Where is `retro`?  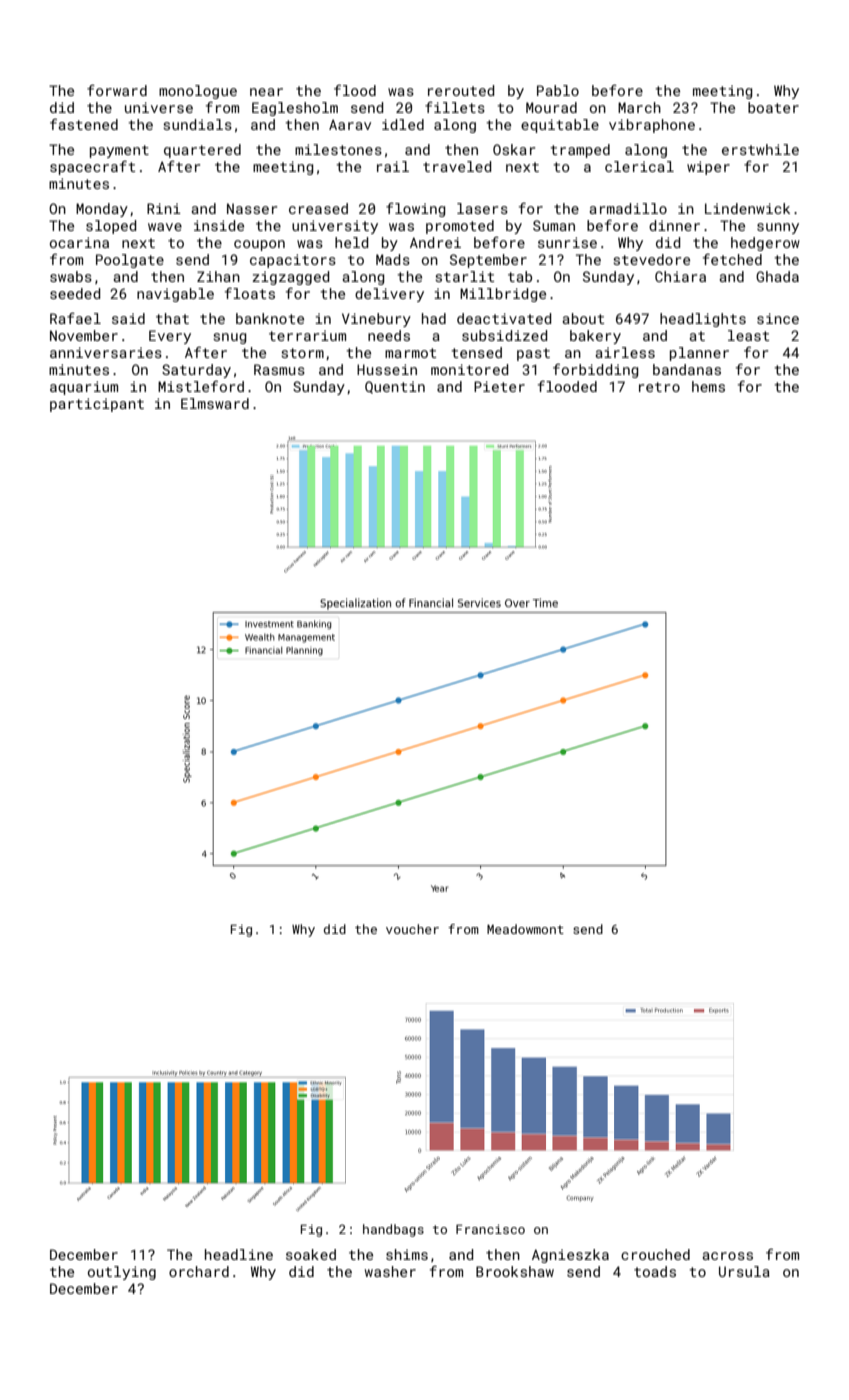
retro is located at coordinates (659, 387).
